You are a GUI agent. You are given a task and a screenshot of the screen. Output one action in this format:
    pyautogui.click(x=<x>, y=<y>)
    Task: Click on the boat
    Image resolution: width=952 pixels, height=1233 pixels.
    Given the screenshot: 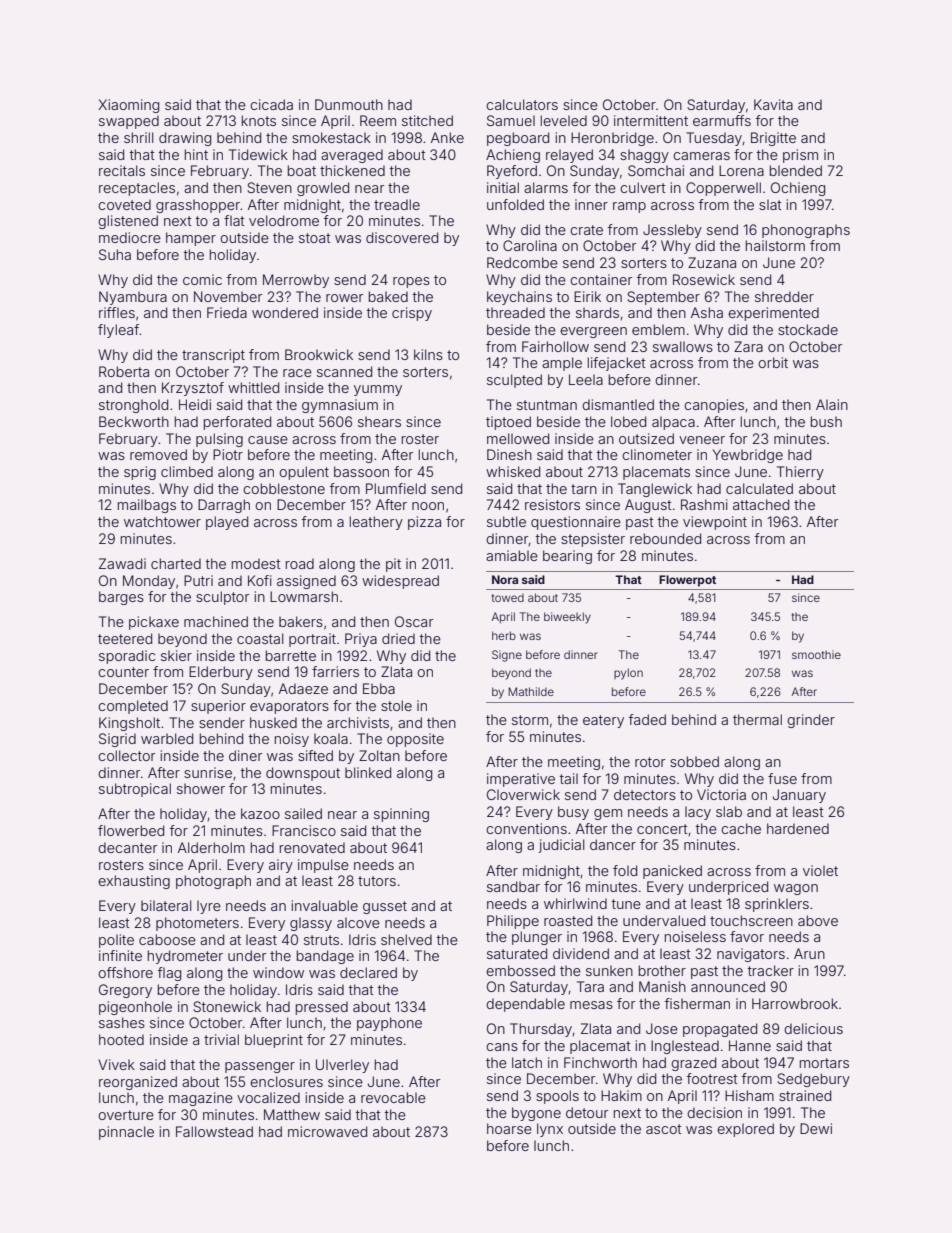 What is the action you would take?
    pyautogui.click(x=302, y=170)
